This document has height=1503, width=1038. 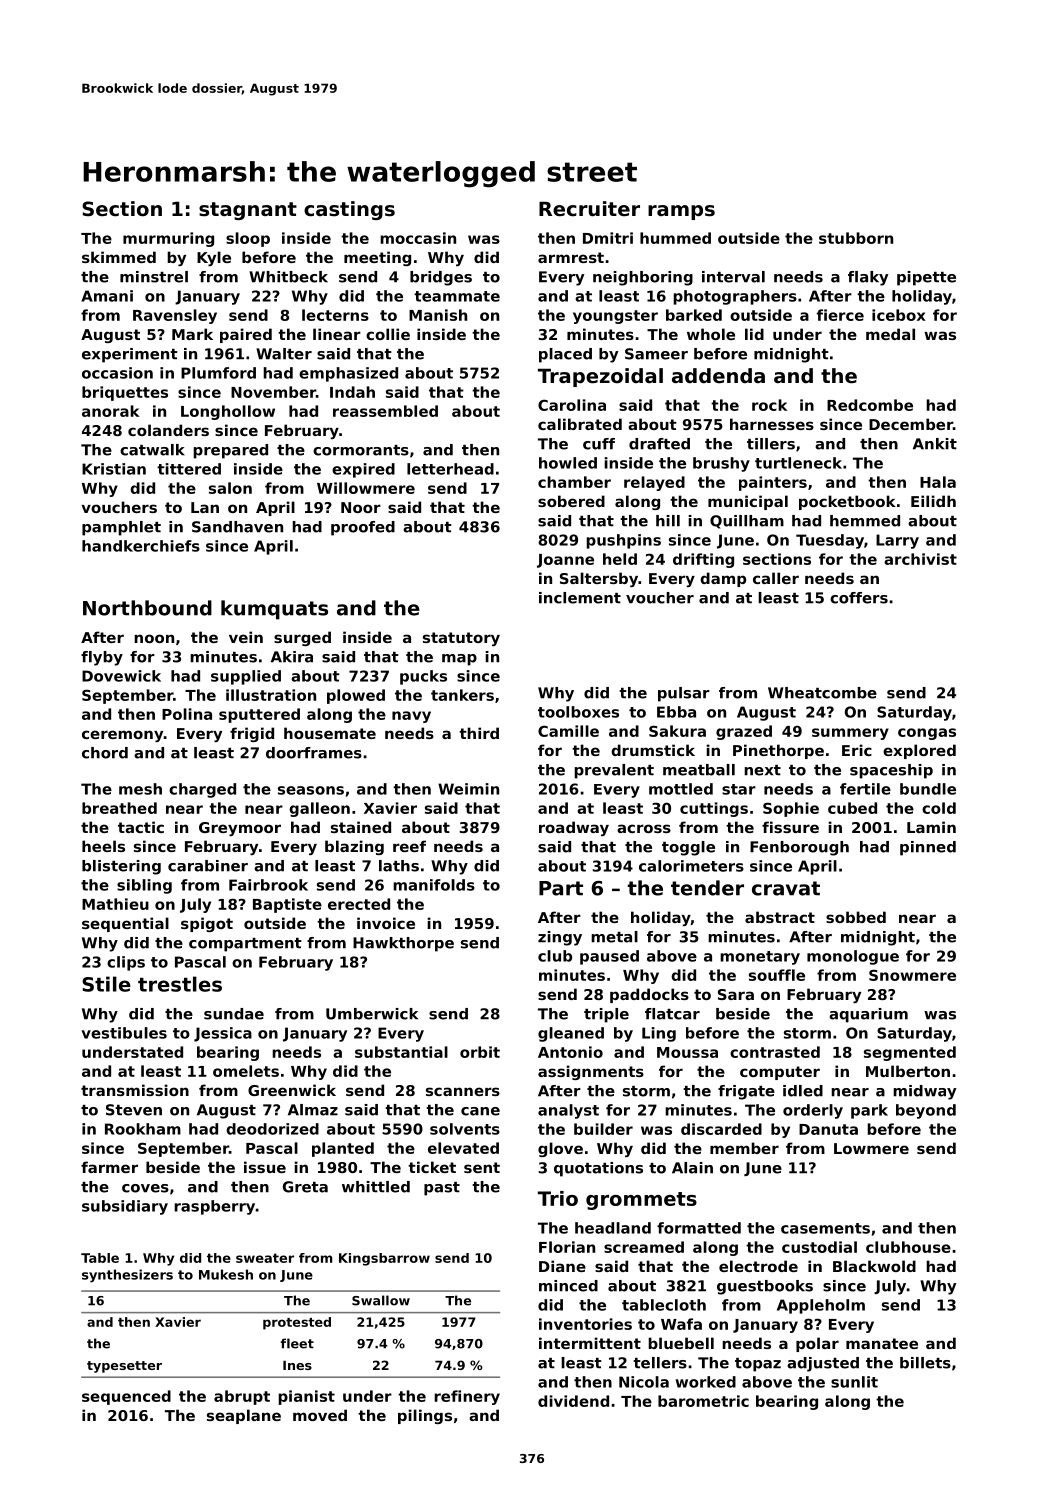 What do you see at coordinates (187, 714) in the document?
I see `Polina` at bounding box center [187, 714].
